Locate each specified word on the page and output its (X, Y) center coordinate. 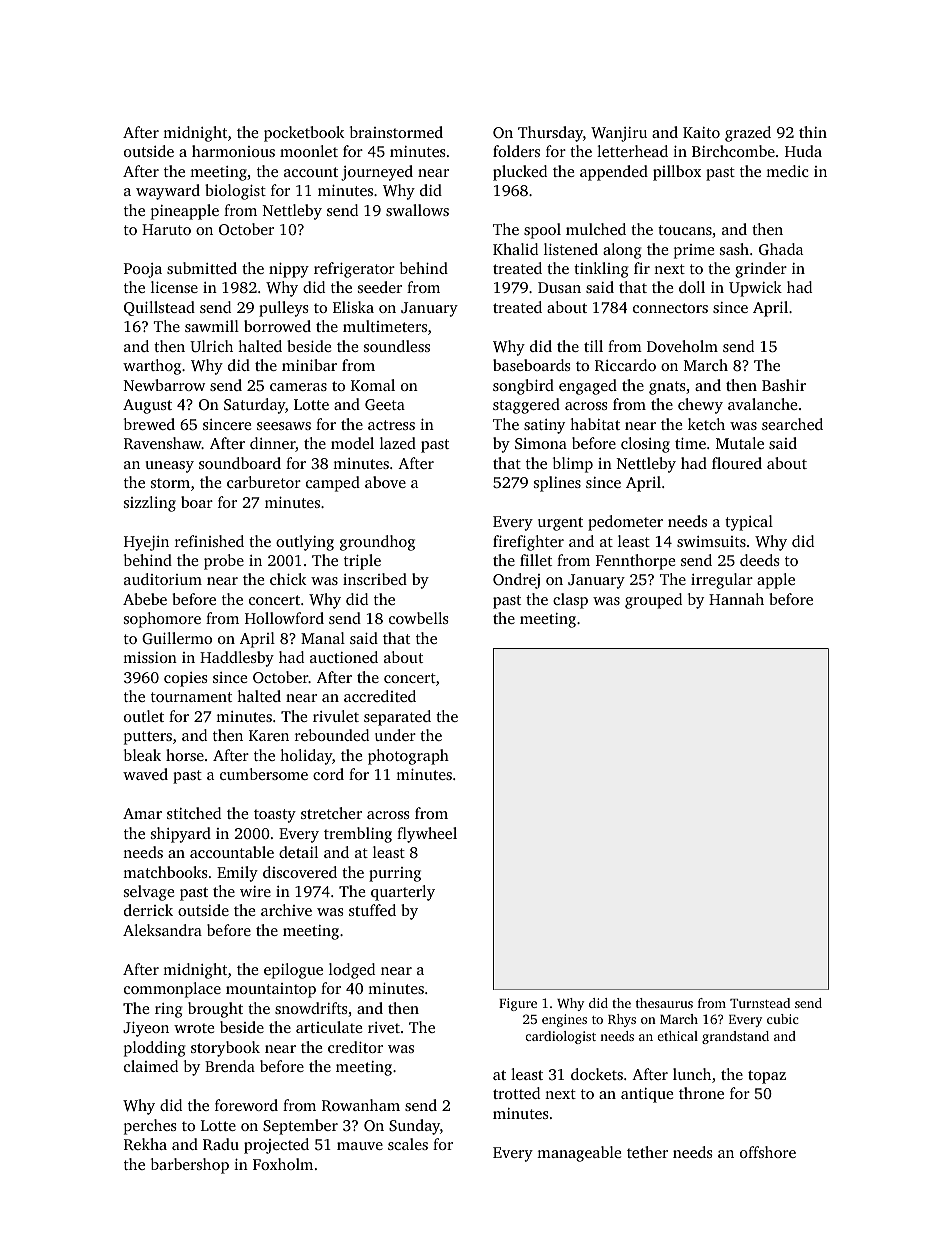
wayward (168, 192)
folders (516, 151)
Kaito (701, 132)
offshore (768, 1152)
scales (408, 1144)
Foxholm (283, 1164)
